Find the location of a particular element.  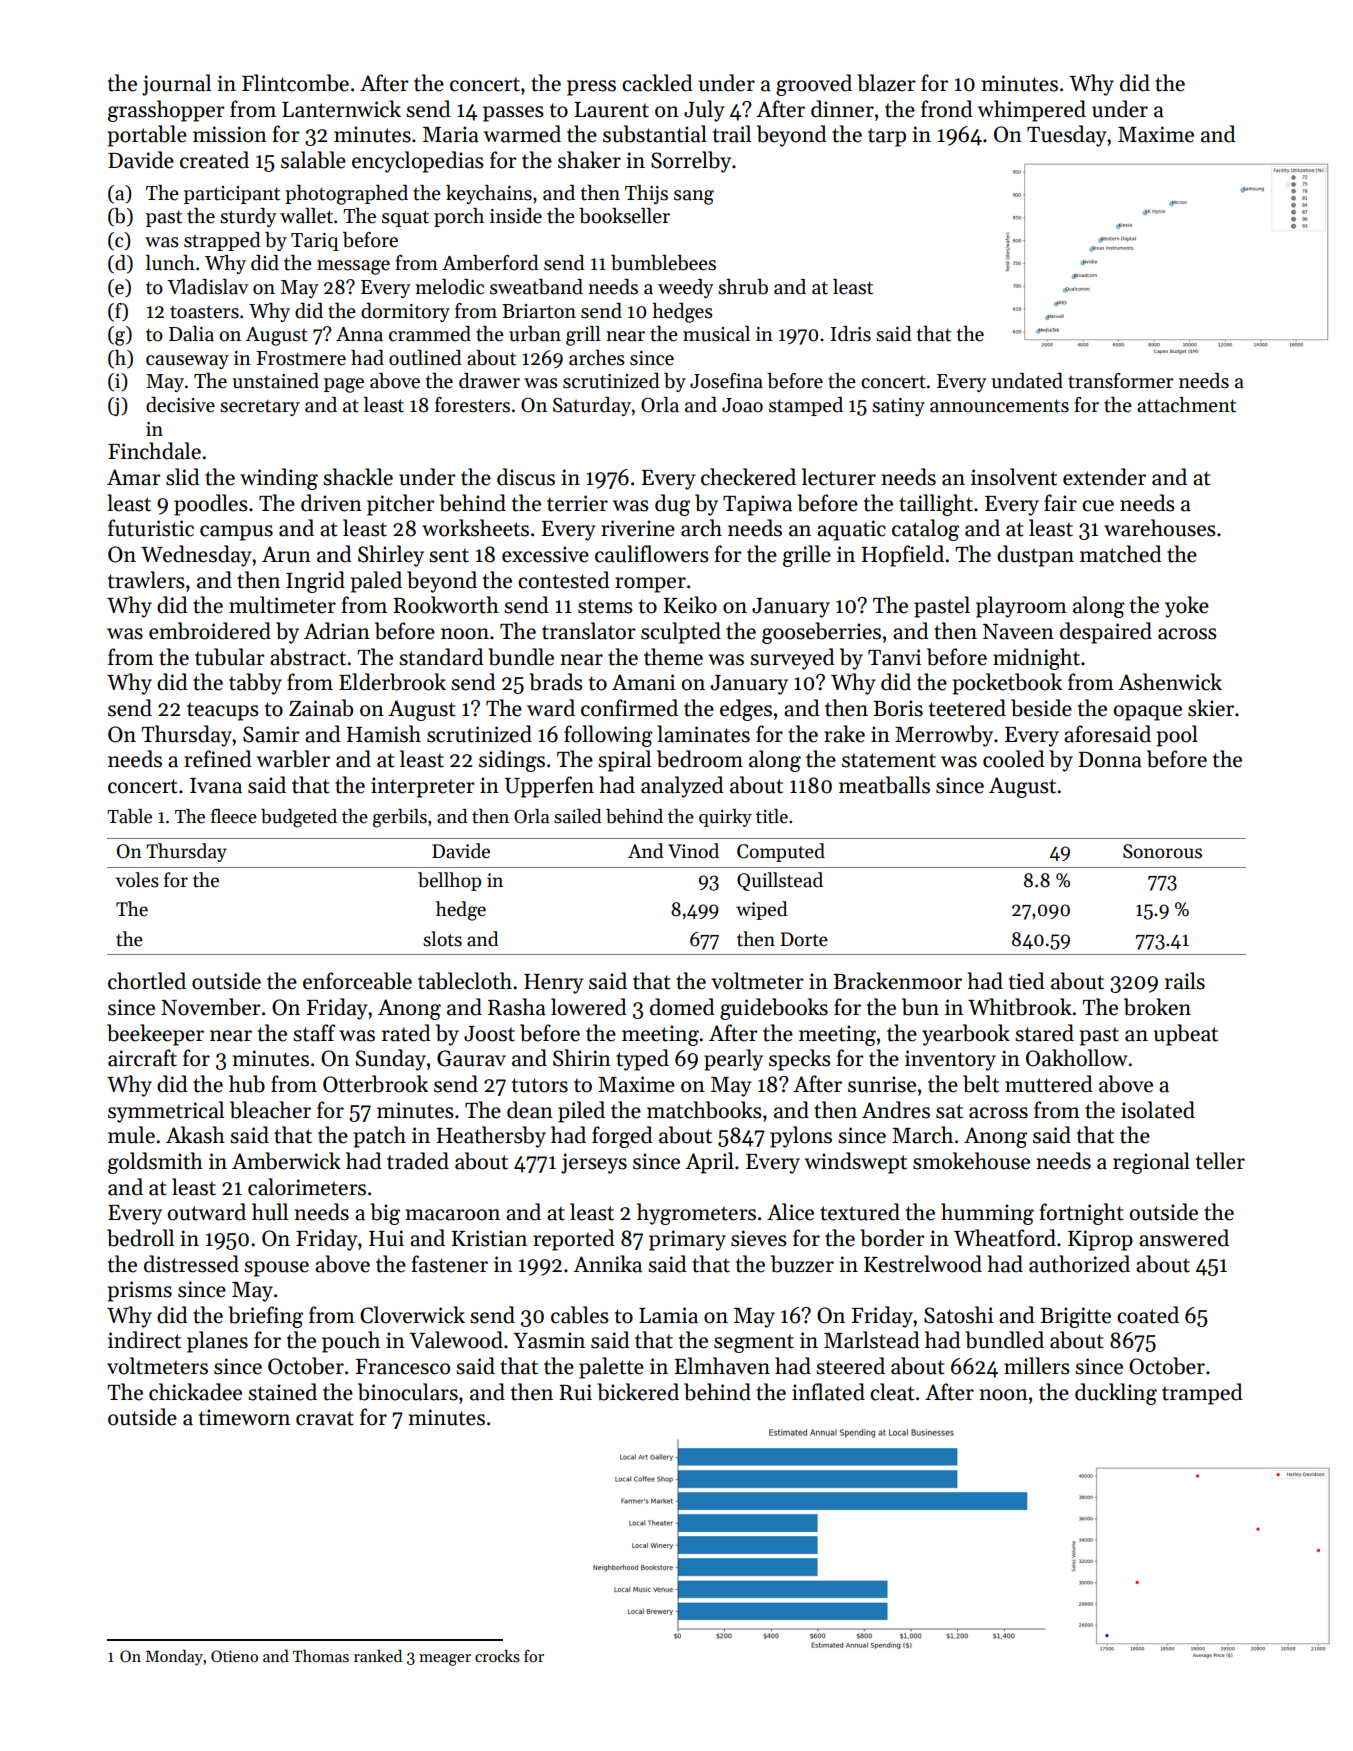

Computed is located at coordinates (781, 852).
